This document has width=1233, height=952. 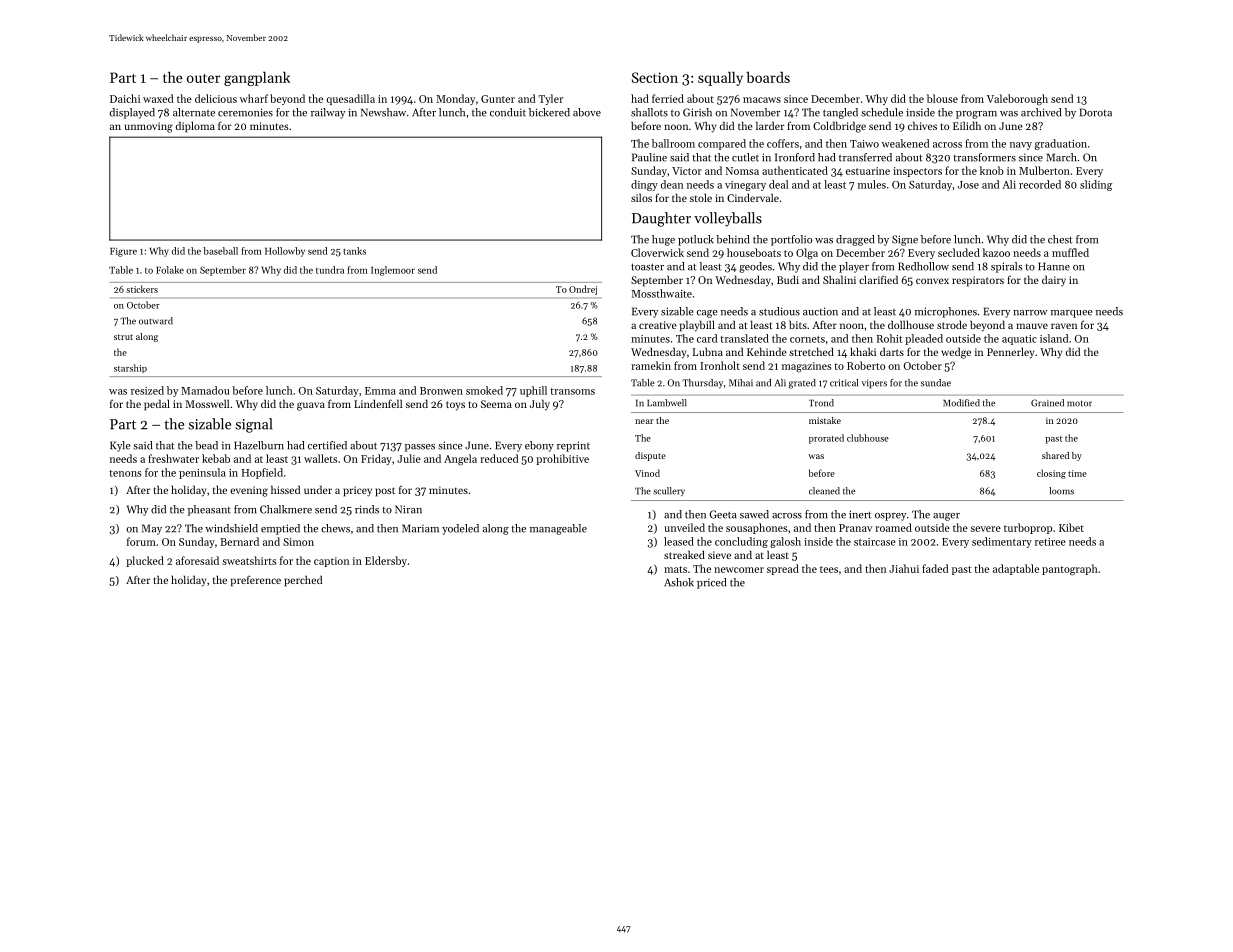 I want to click on Section, so click(x=655, y=77).
